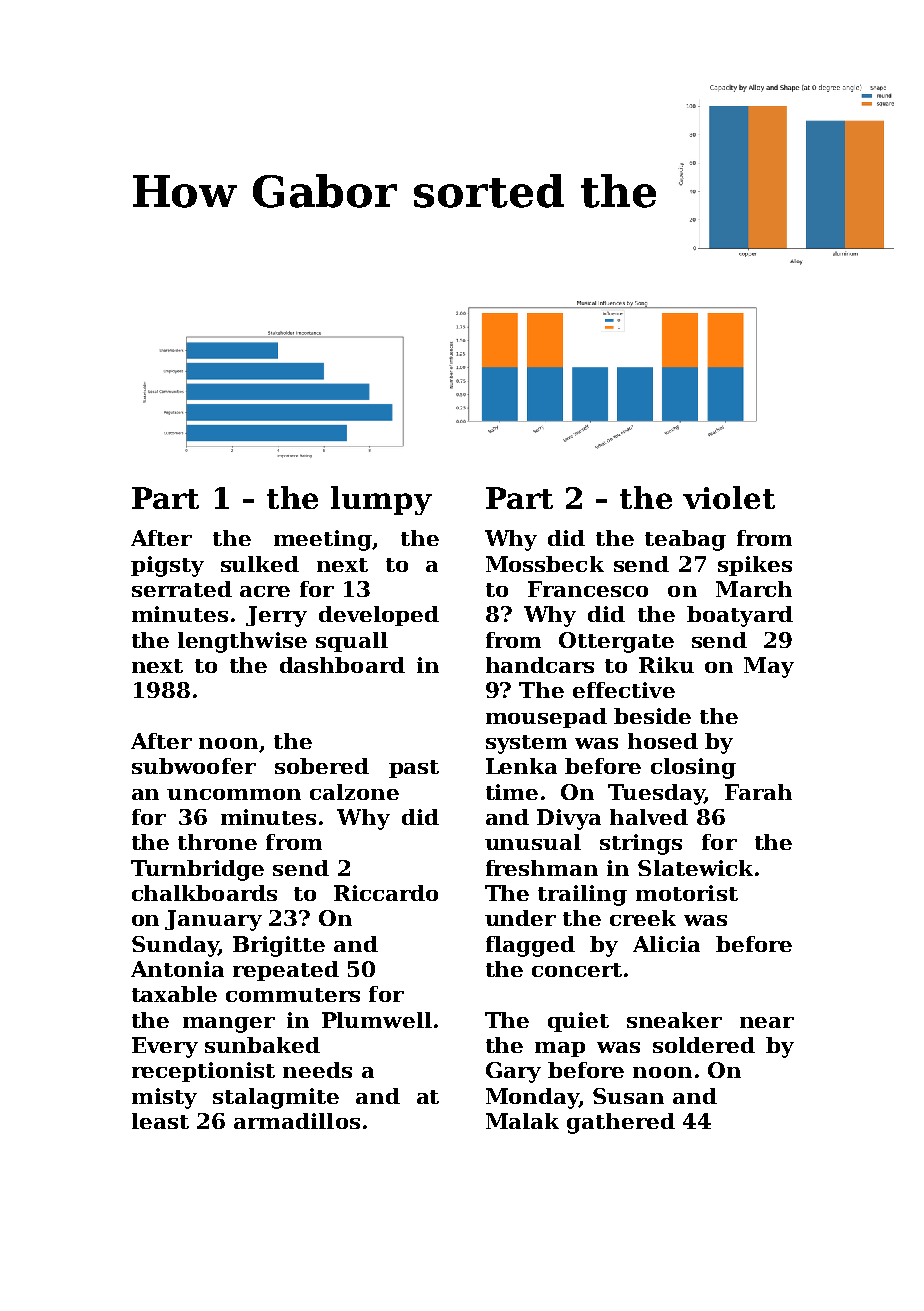 The width and height of the screenshot is (924, 1311). What do you see at coordinates (674, 1020) in the screenshot?
I see `sneaker` at bounding box center [674, 1020].
